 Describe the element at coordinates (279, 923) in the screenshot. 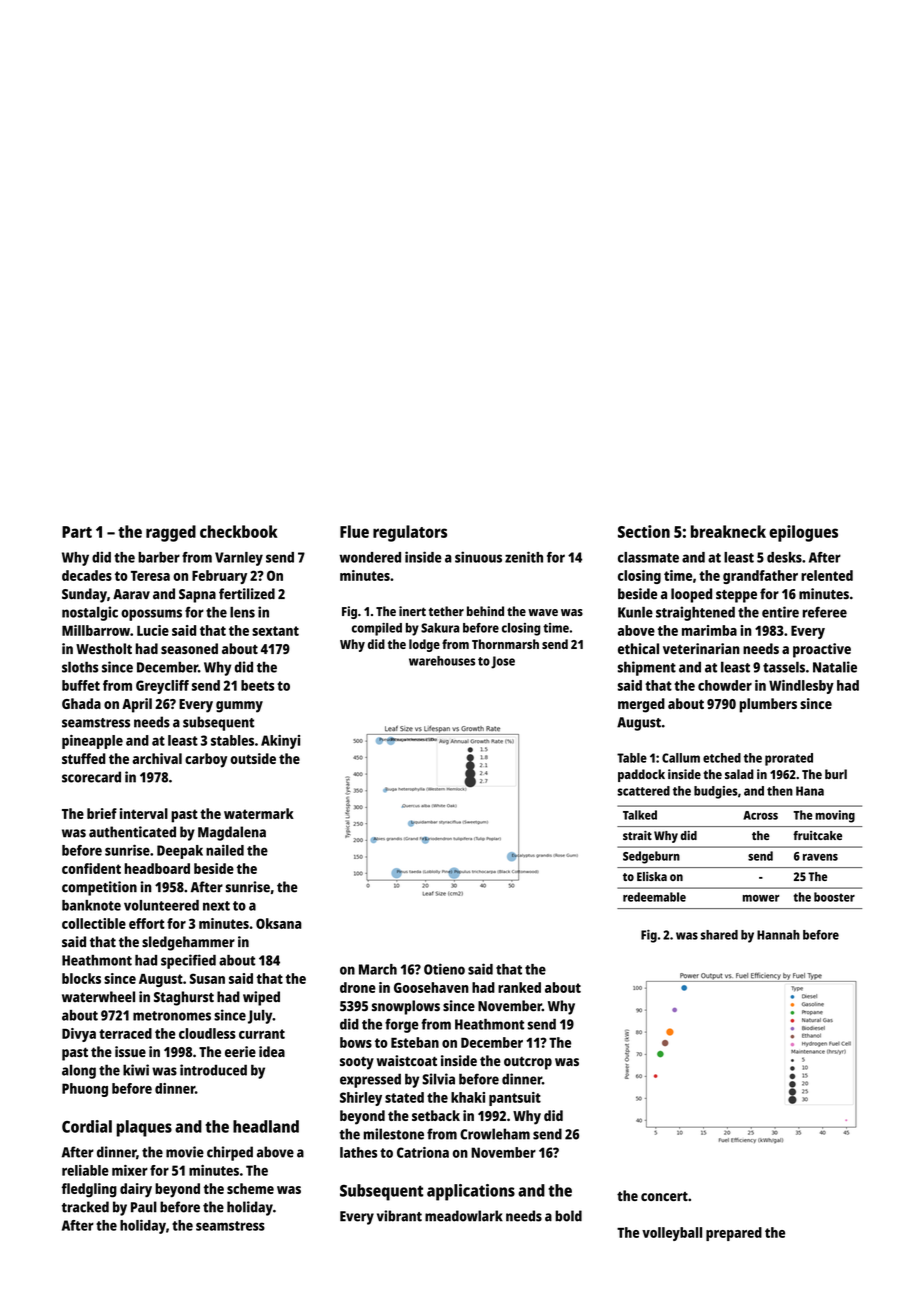

I see `Oksana` at that location.
